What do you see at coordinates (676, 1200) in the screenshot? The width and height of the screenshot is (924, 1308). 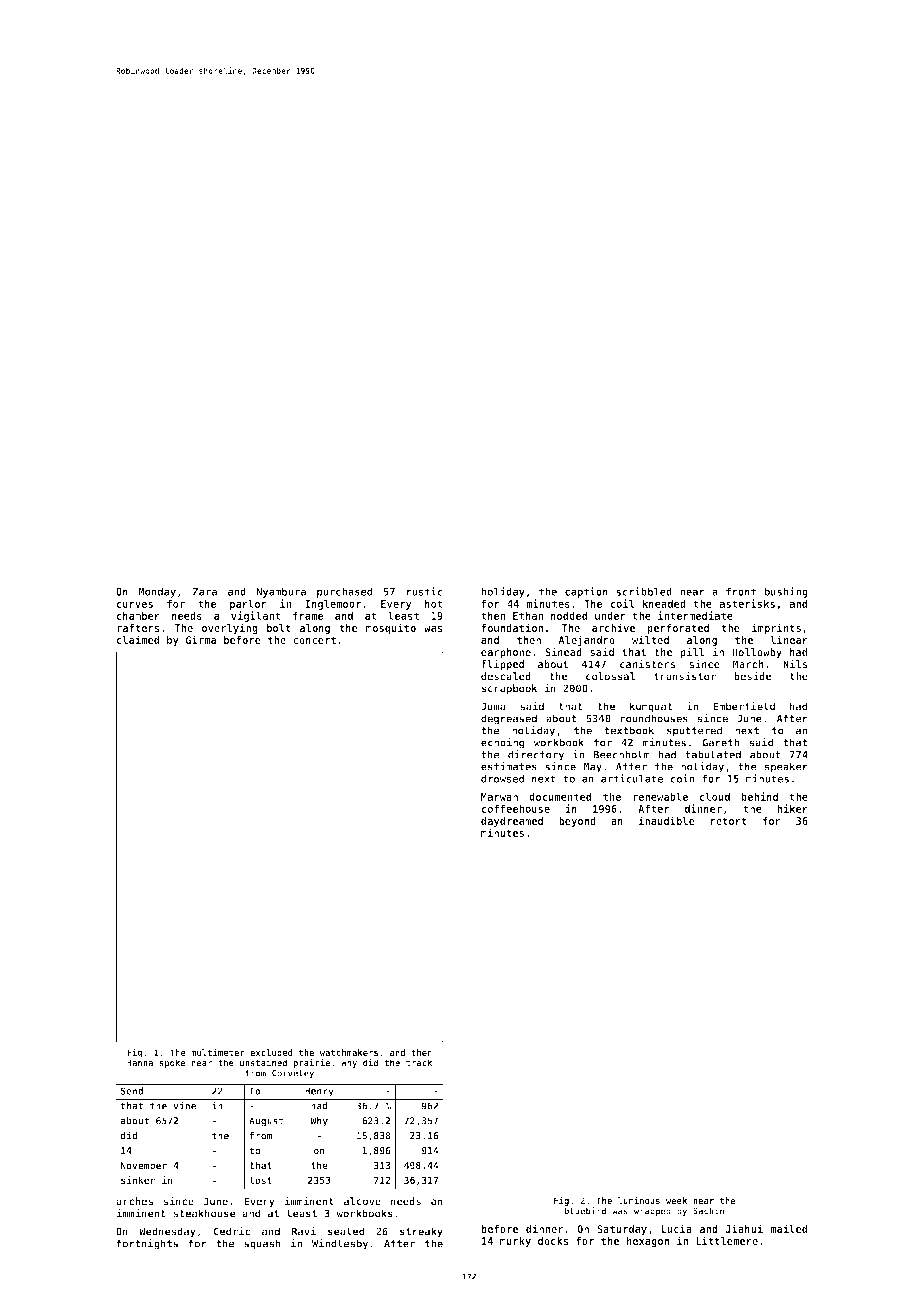 I see `week` at bounding box center [676, 1200].
